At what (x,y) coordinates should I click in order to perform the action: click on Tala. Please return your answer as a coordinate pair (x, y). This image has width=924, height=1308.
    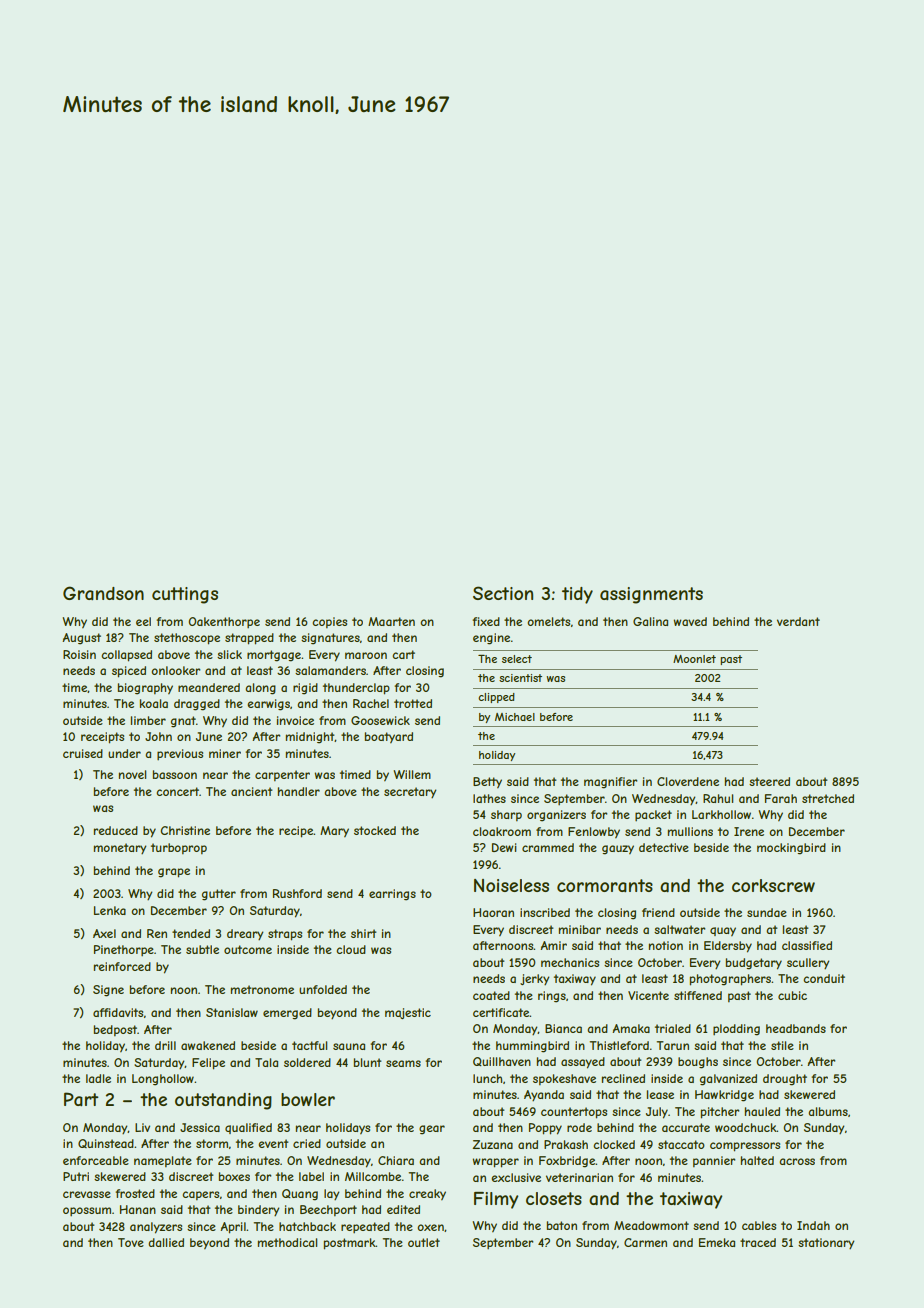
    Looking at the image, I should click on (266, 1062).
